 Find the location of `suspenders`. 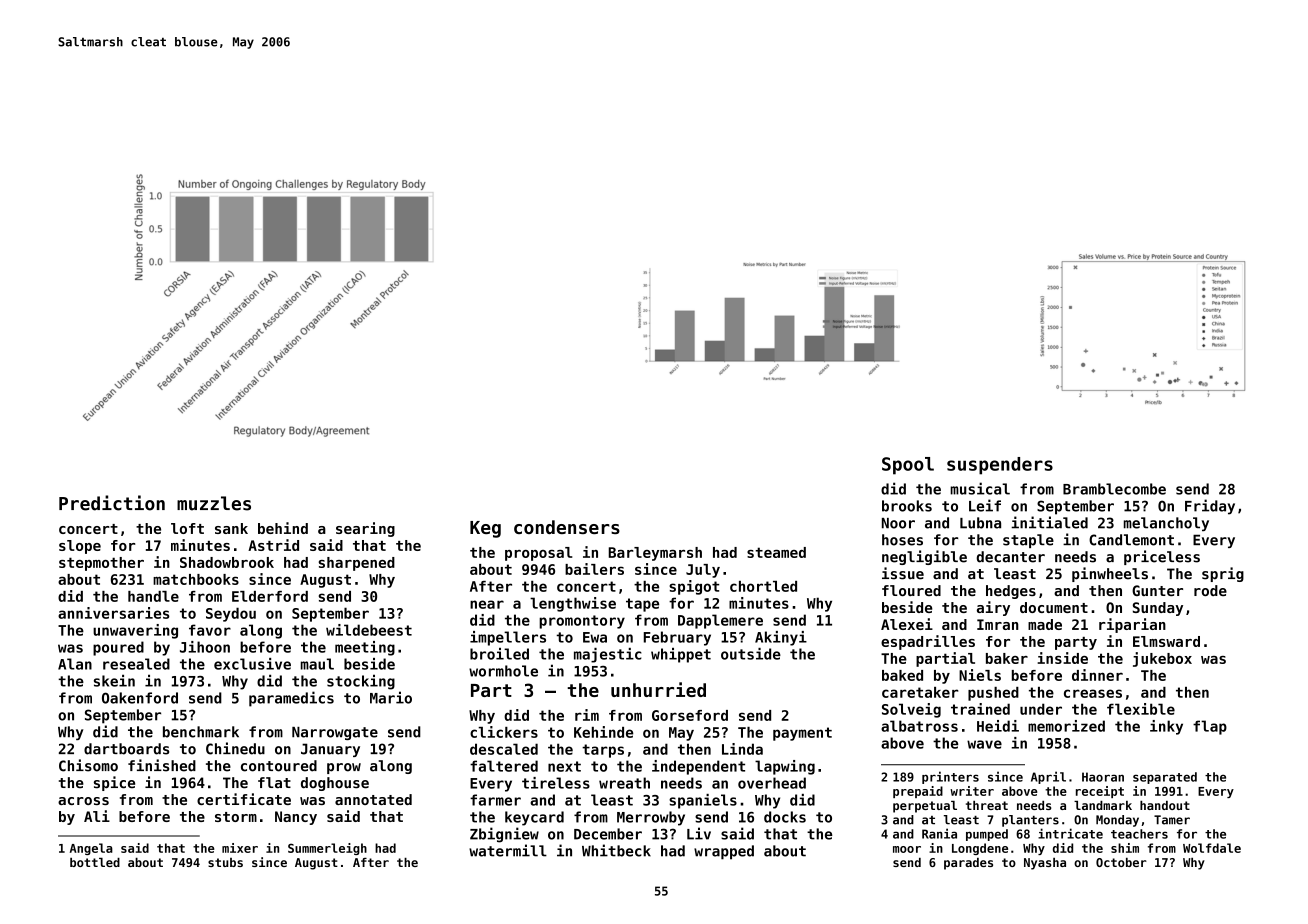

suspenders is located at coordinates (1000, 466).
